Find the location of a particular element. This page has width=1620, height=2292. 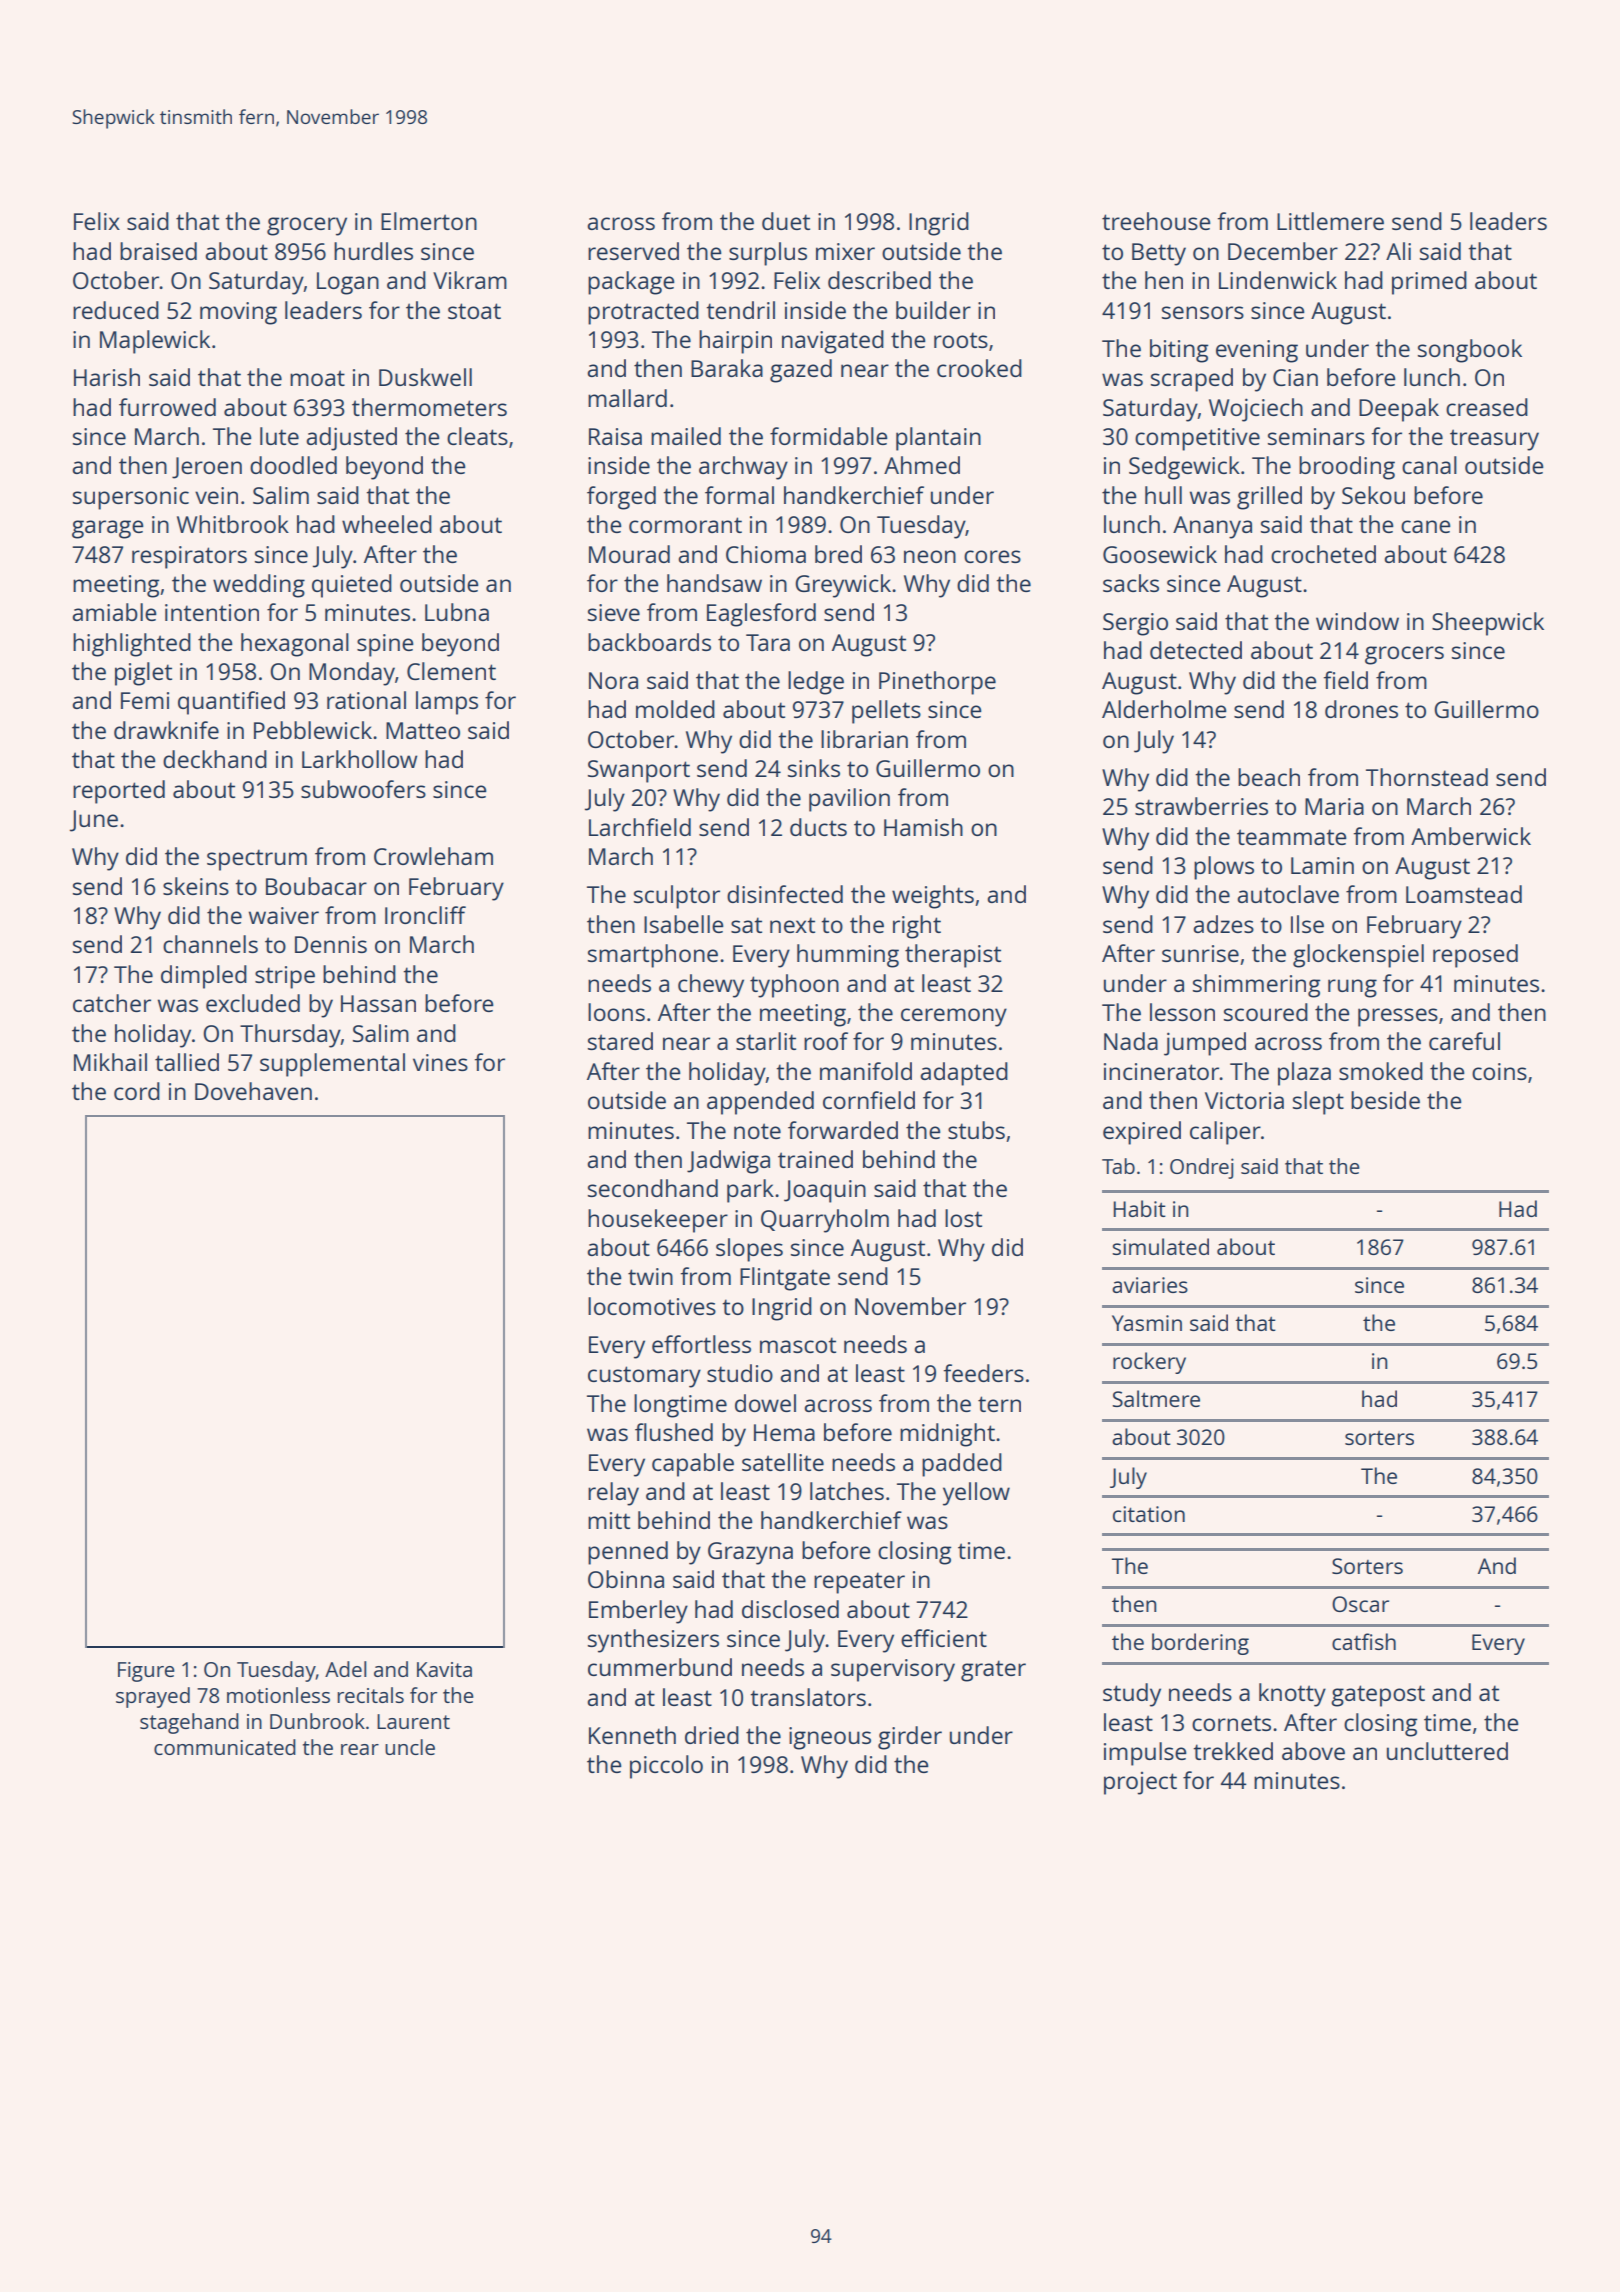

Dovehaven is located at coordinates (253, 1091).
